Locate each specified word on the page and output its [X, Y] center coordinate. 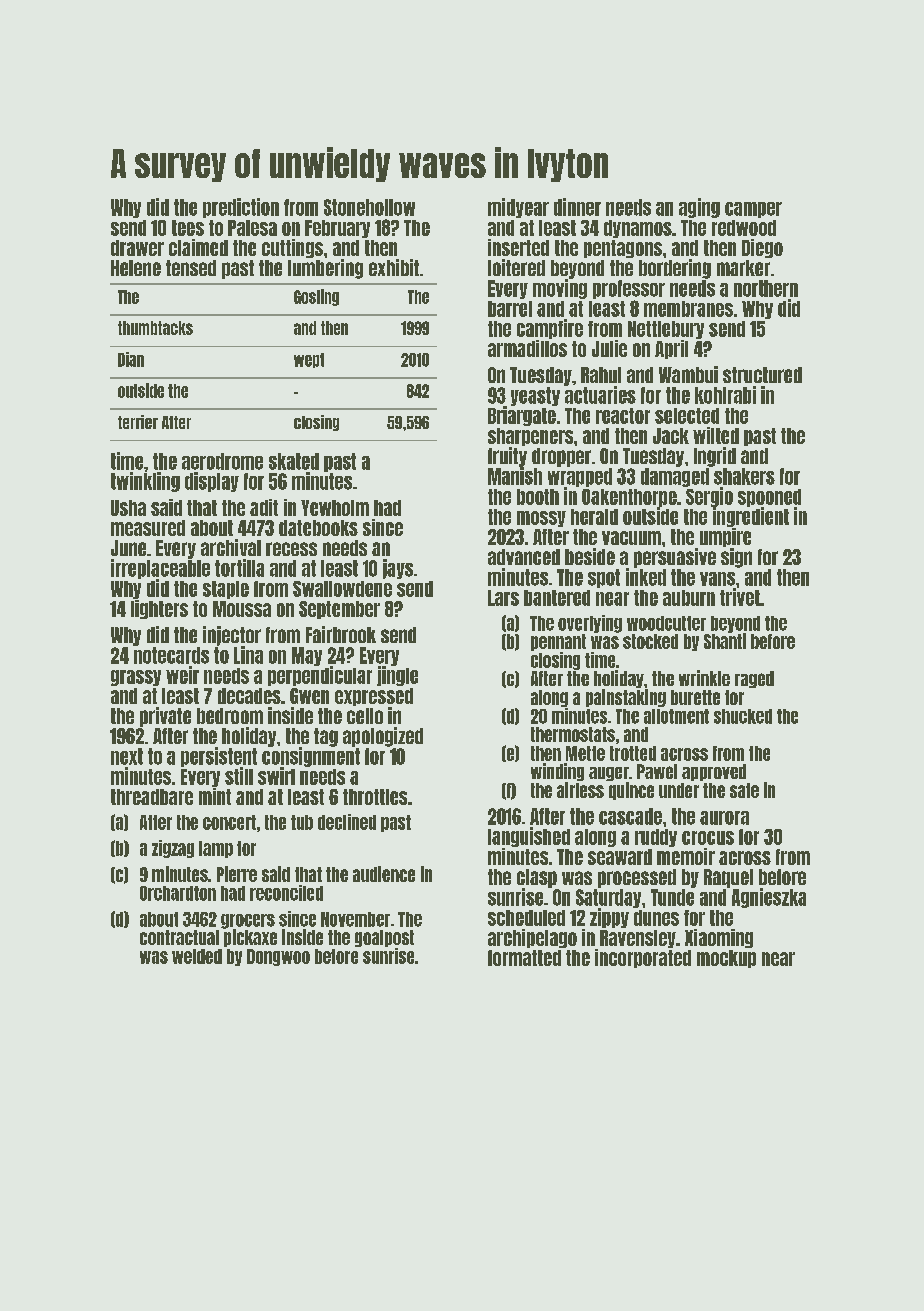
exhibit [394, 267]
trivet [740, 597]
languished [529, 837]
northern [766, 288]
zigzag [173, 849]
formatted [524, 958]
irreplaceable [160, 569]
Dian [131, 359]
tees [188, 228]
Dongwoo [278, 957]
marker [743, 268]
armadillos [527, 348]
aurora [724, 818]
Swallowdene [342, 589]
